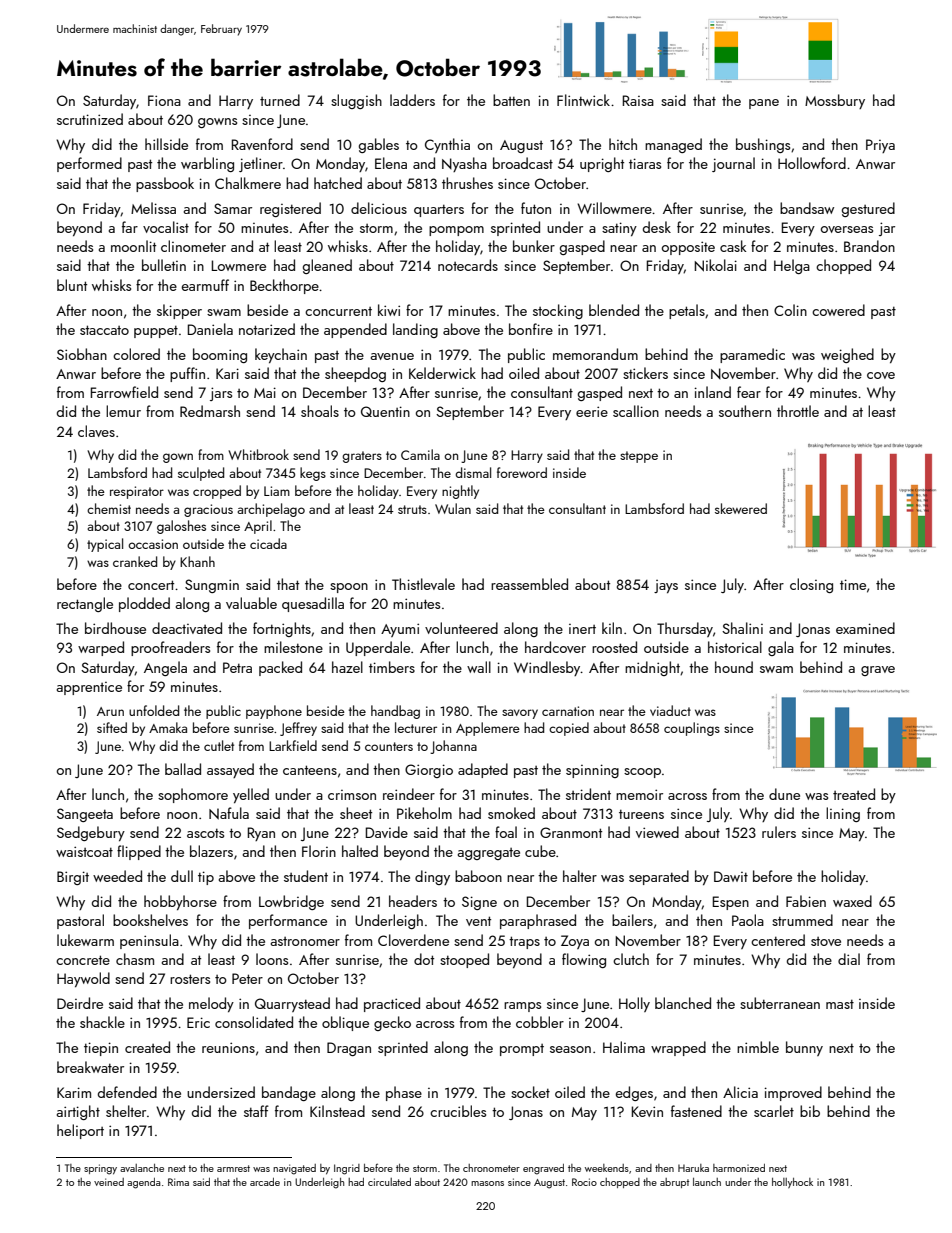 The width and height of the image is (952, 1233). I want to click on pane, so click(764, 104).
